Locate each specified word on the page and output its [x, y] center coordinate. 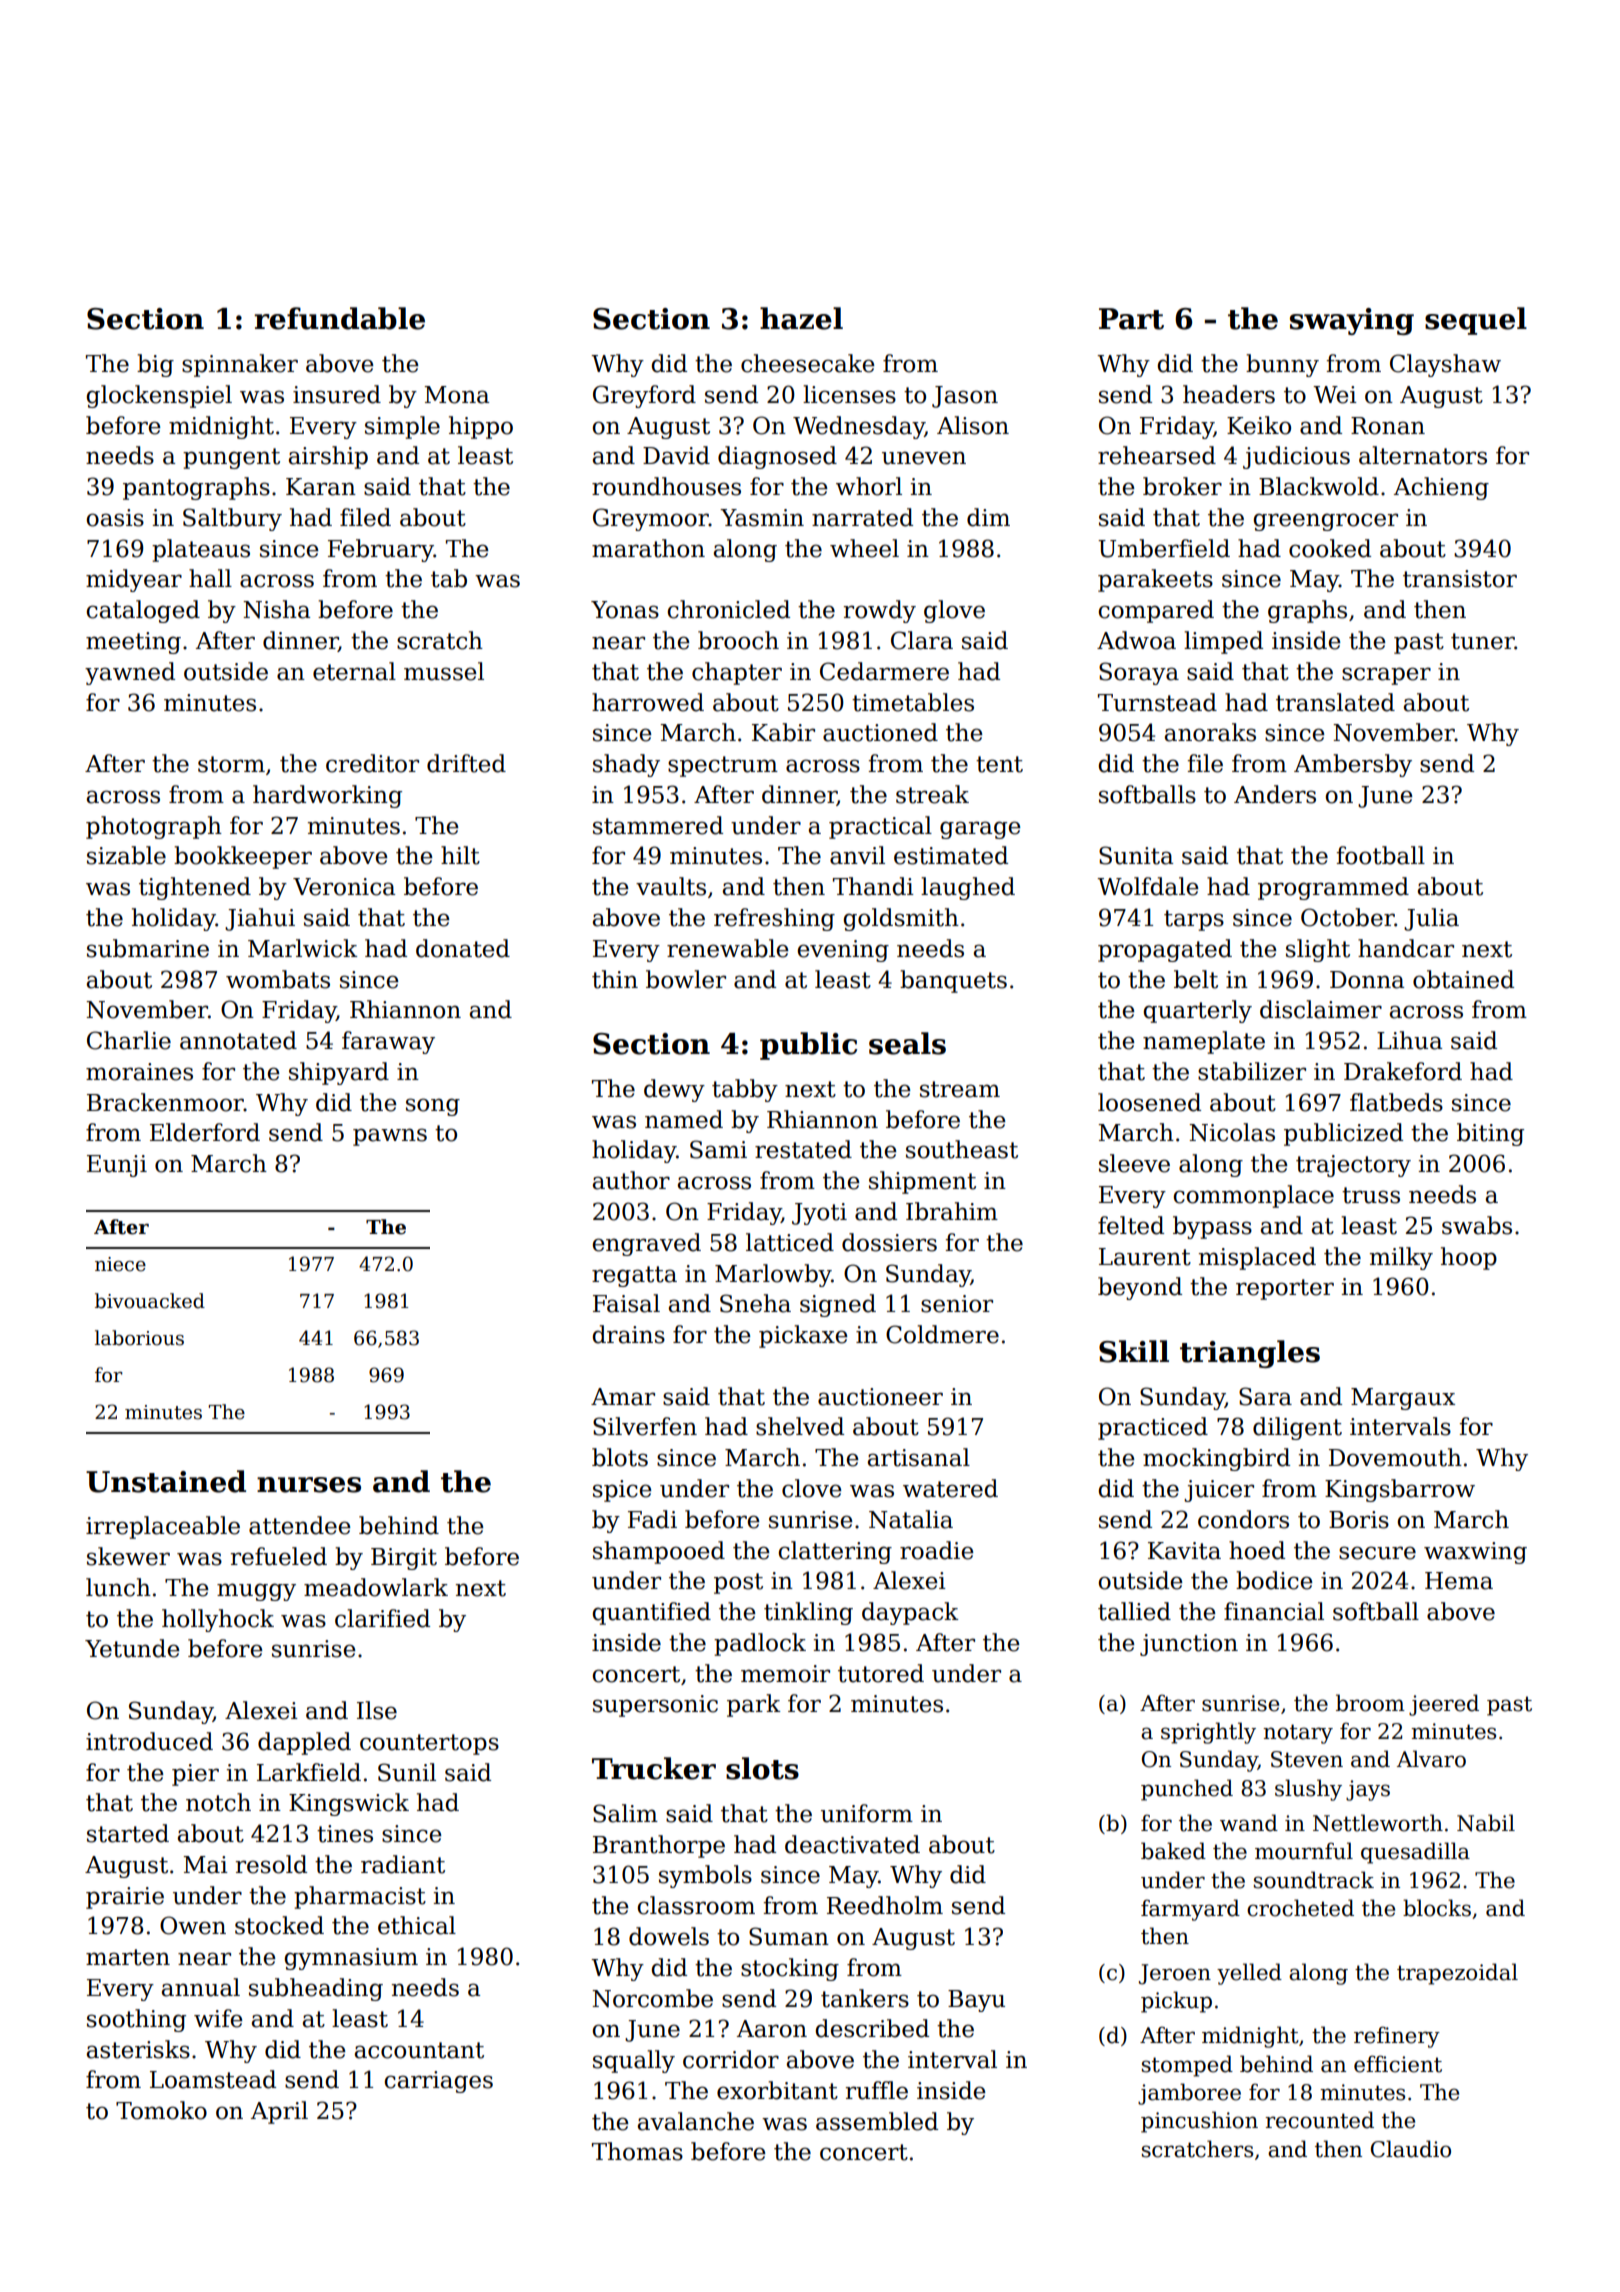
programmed [1333, 888]
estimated [951, 855]
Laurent [1145, 1257]
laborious [139, 1338]
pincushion [1199, 2122]
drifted [466, 763]
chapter [737, 673]
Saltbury [232, 519]
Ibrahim [952, 1211]
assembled [877, 2121]
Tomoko [161, 2110]
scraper [1386, 676]
